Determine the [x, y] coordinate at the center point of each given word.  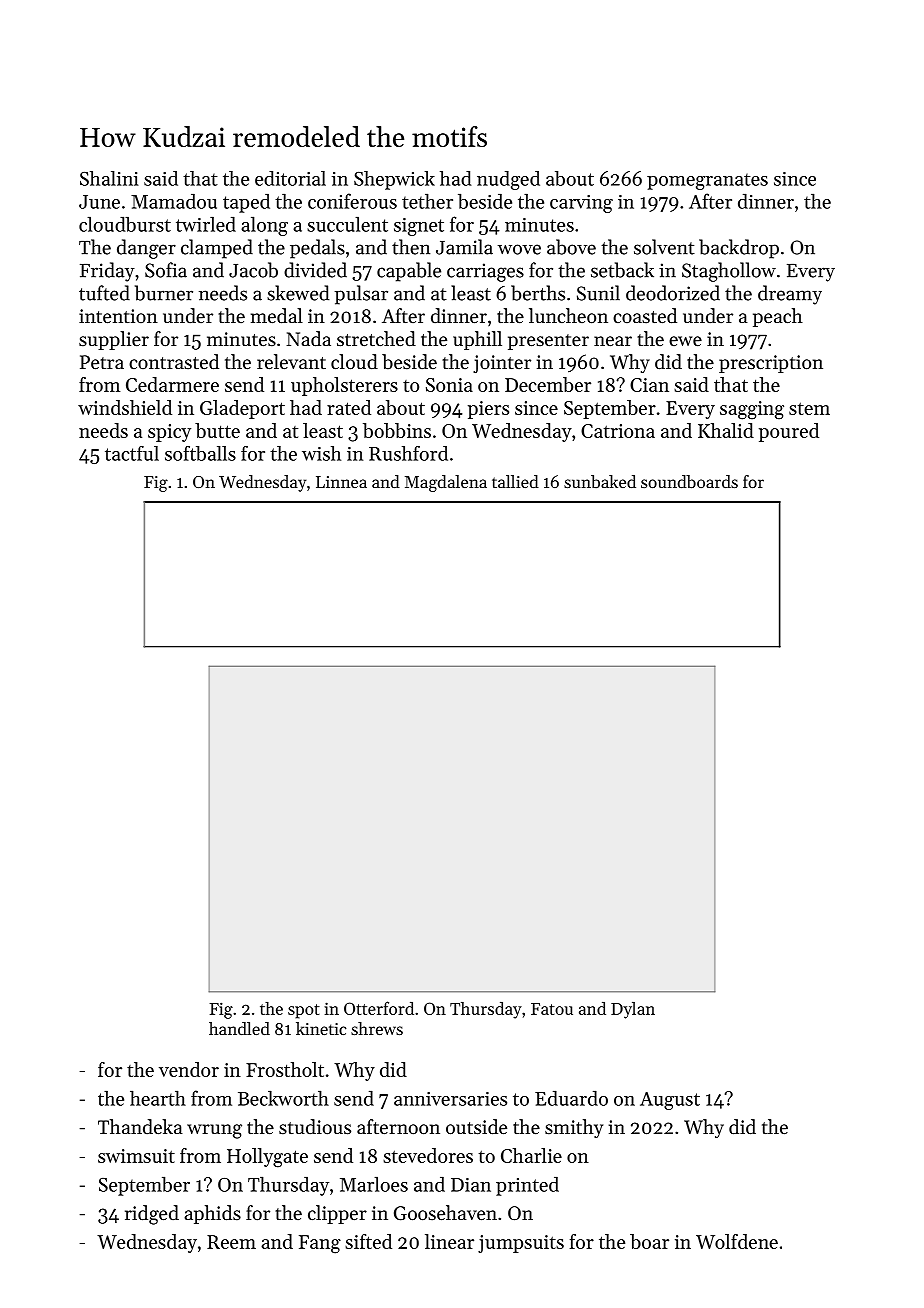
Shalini [109, 178]
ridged [152, 1215]
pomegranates [707, 181]
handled [239, 1028]
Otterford [379, 1008]
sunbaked [600, 481]
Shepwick [394, 180]
